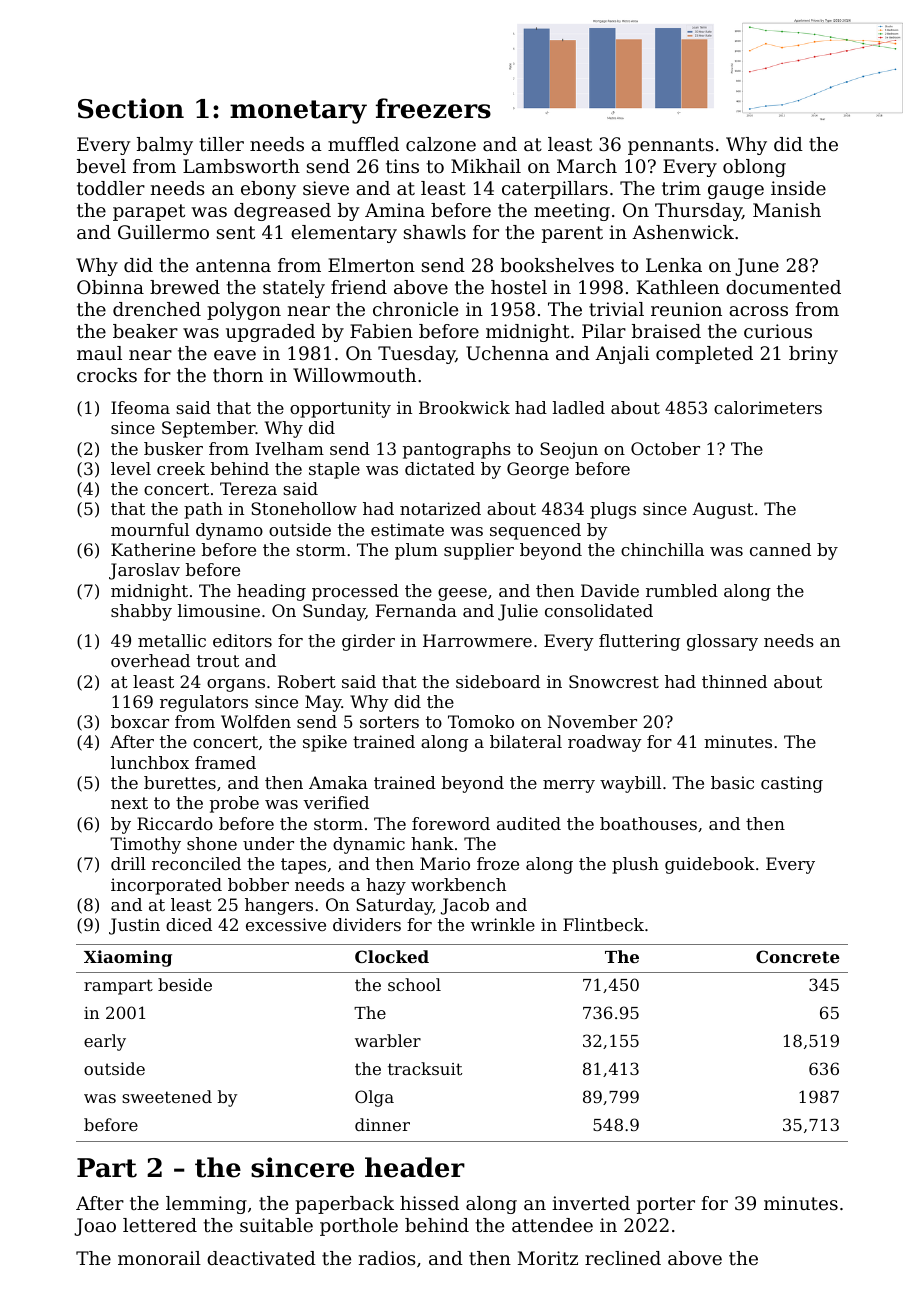 Image resolution: width=924 pixels, height=1314 pixels. What do you see at coordinates (591, 1203) in the document?
I see `inverted` at bounding box center [591, 1203].
